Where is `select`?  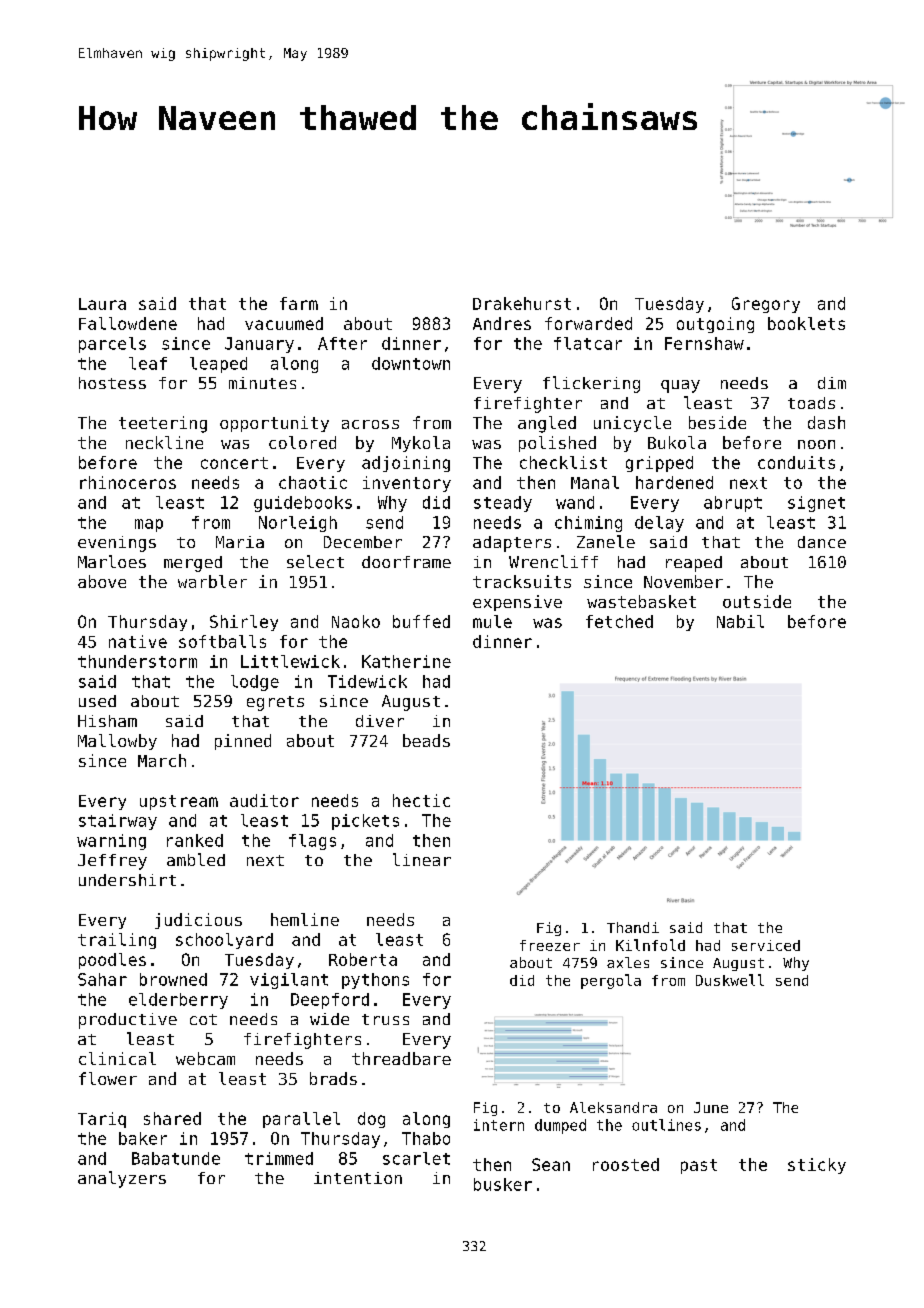
select is located at coordinates (315, 561).
